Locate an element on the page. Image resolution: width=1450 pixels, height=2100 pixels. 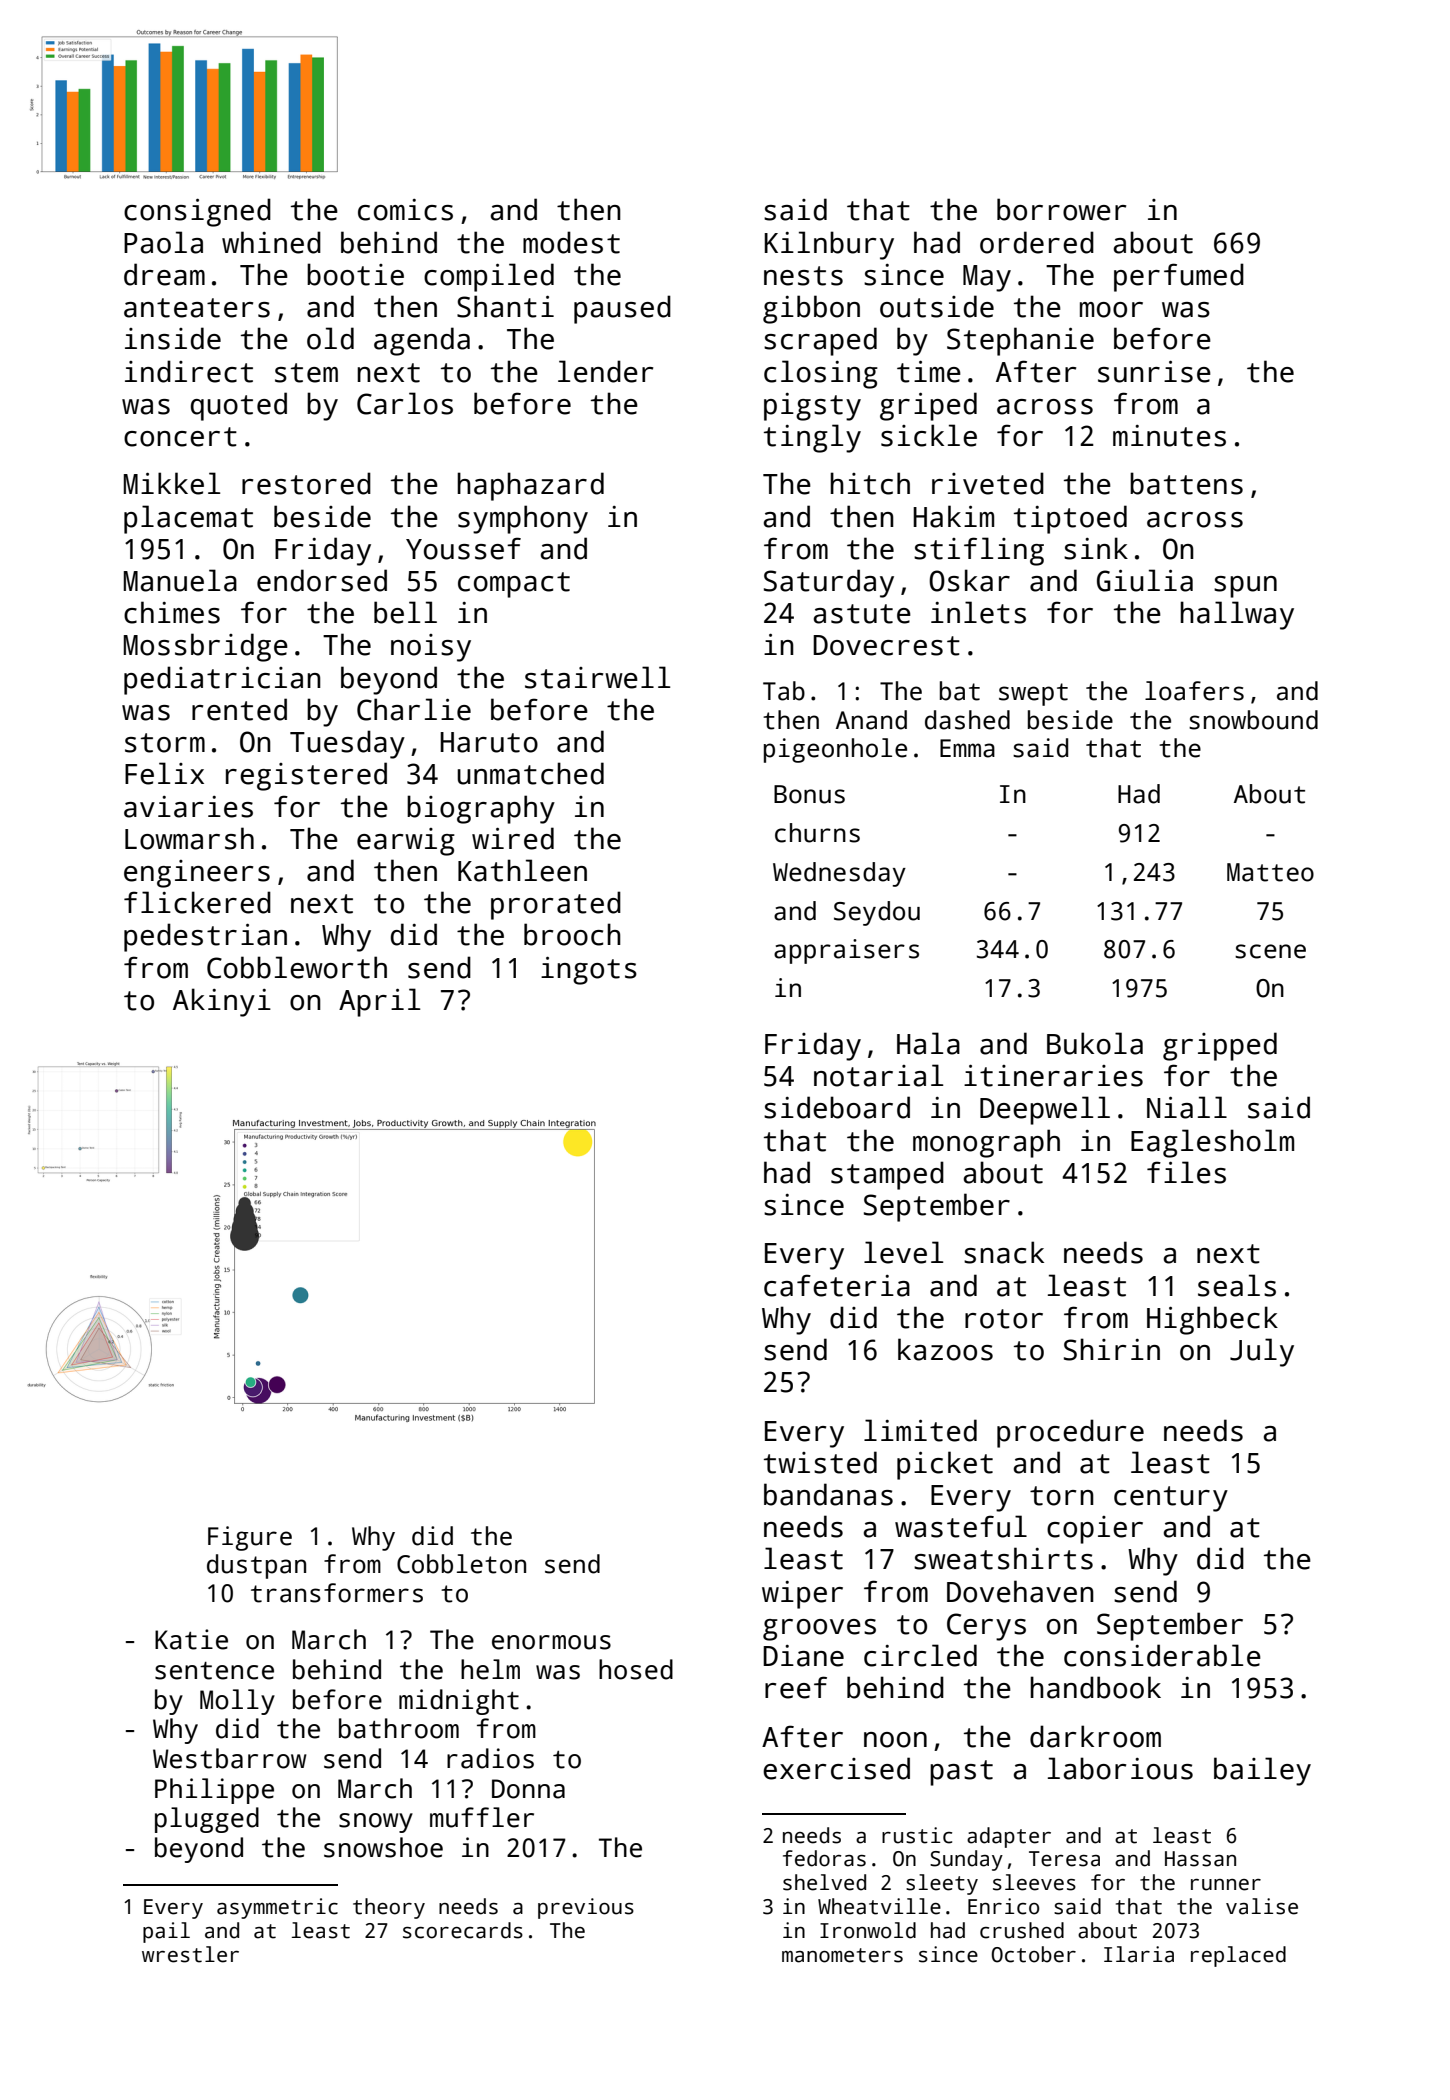
Ilaria is located at coordinates (1139, 1954).
